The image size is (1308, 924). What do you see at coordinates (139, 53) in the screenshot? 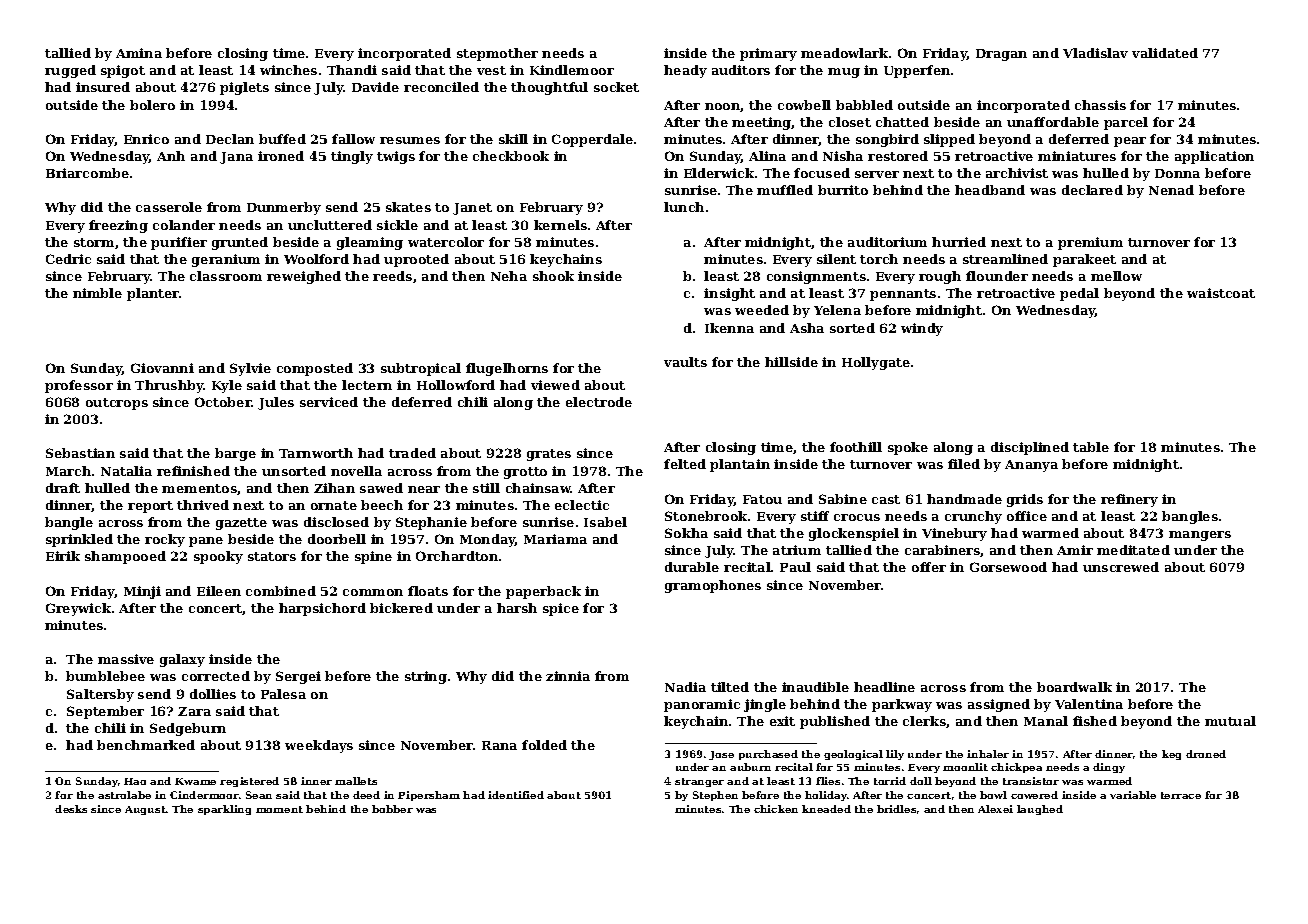
I see `Amina` at bounding box center [139, 53].
